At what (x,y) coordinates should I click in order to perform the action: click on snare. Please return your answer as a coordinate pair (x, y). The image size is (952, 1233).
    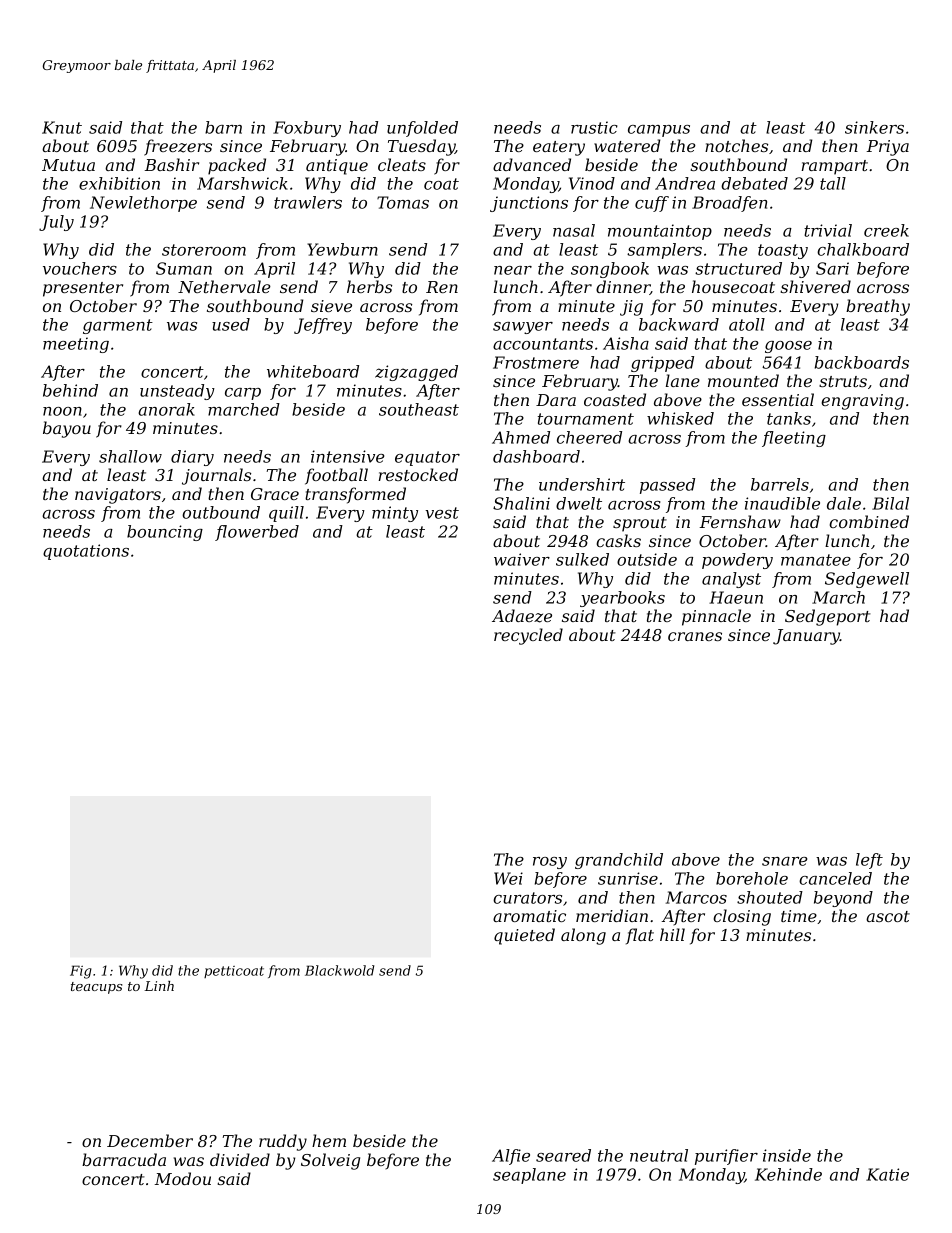
    Looking at the image, I should click on (784, 861).
